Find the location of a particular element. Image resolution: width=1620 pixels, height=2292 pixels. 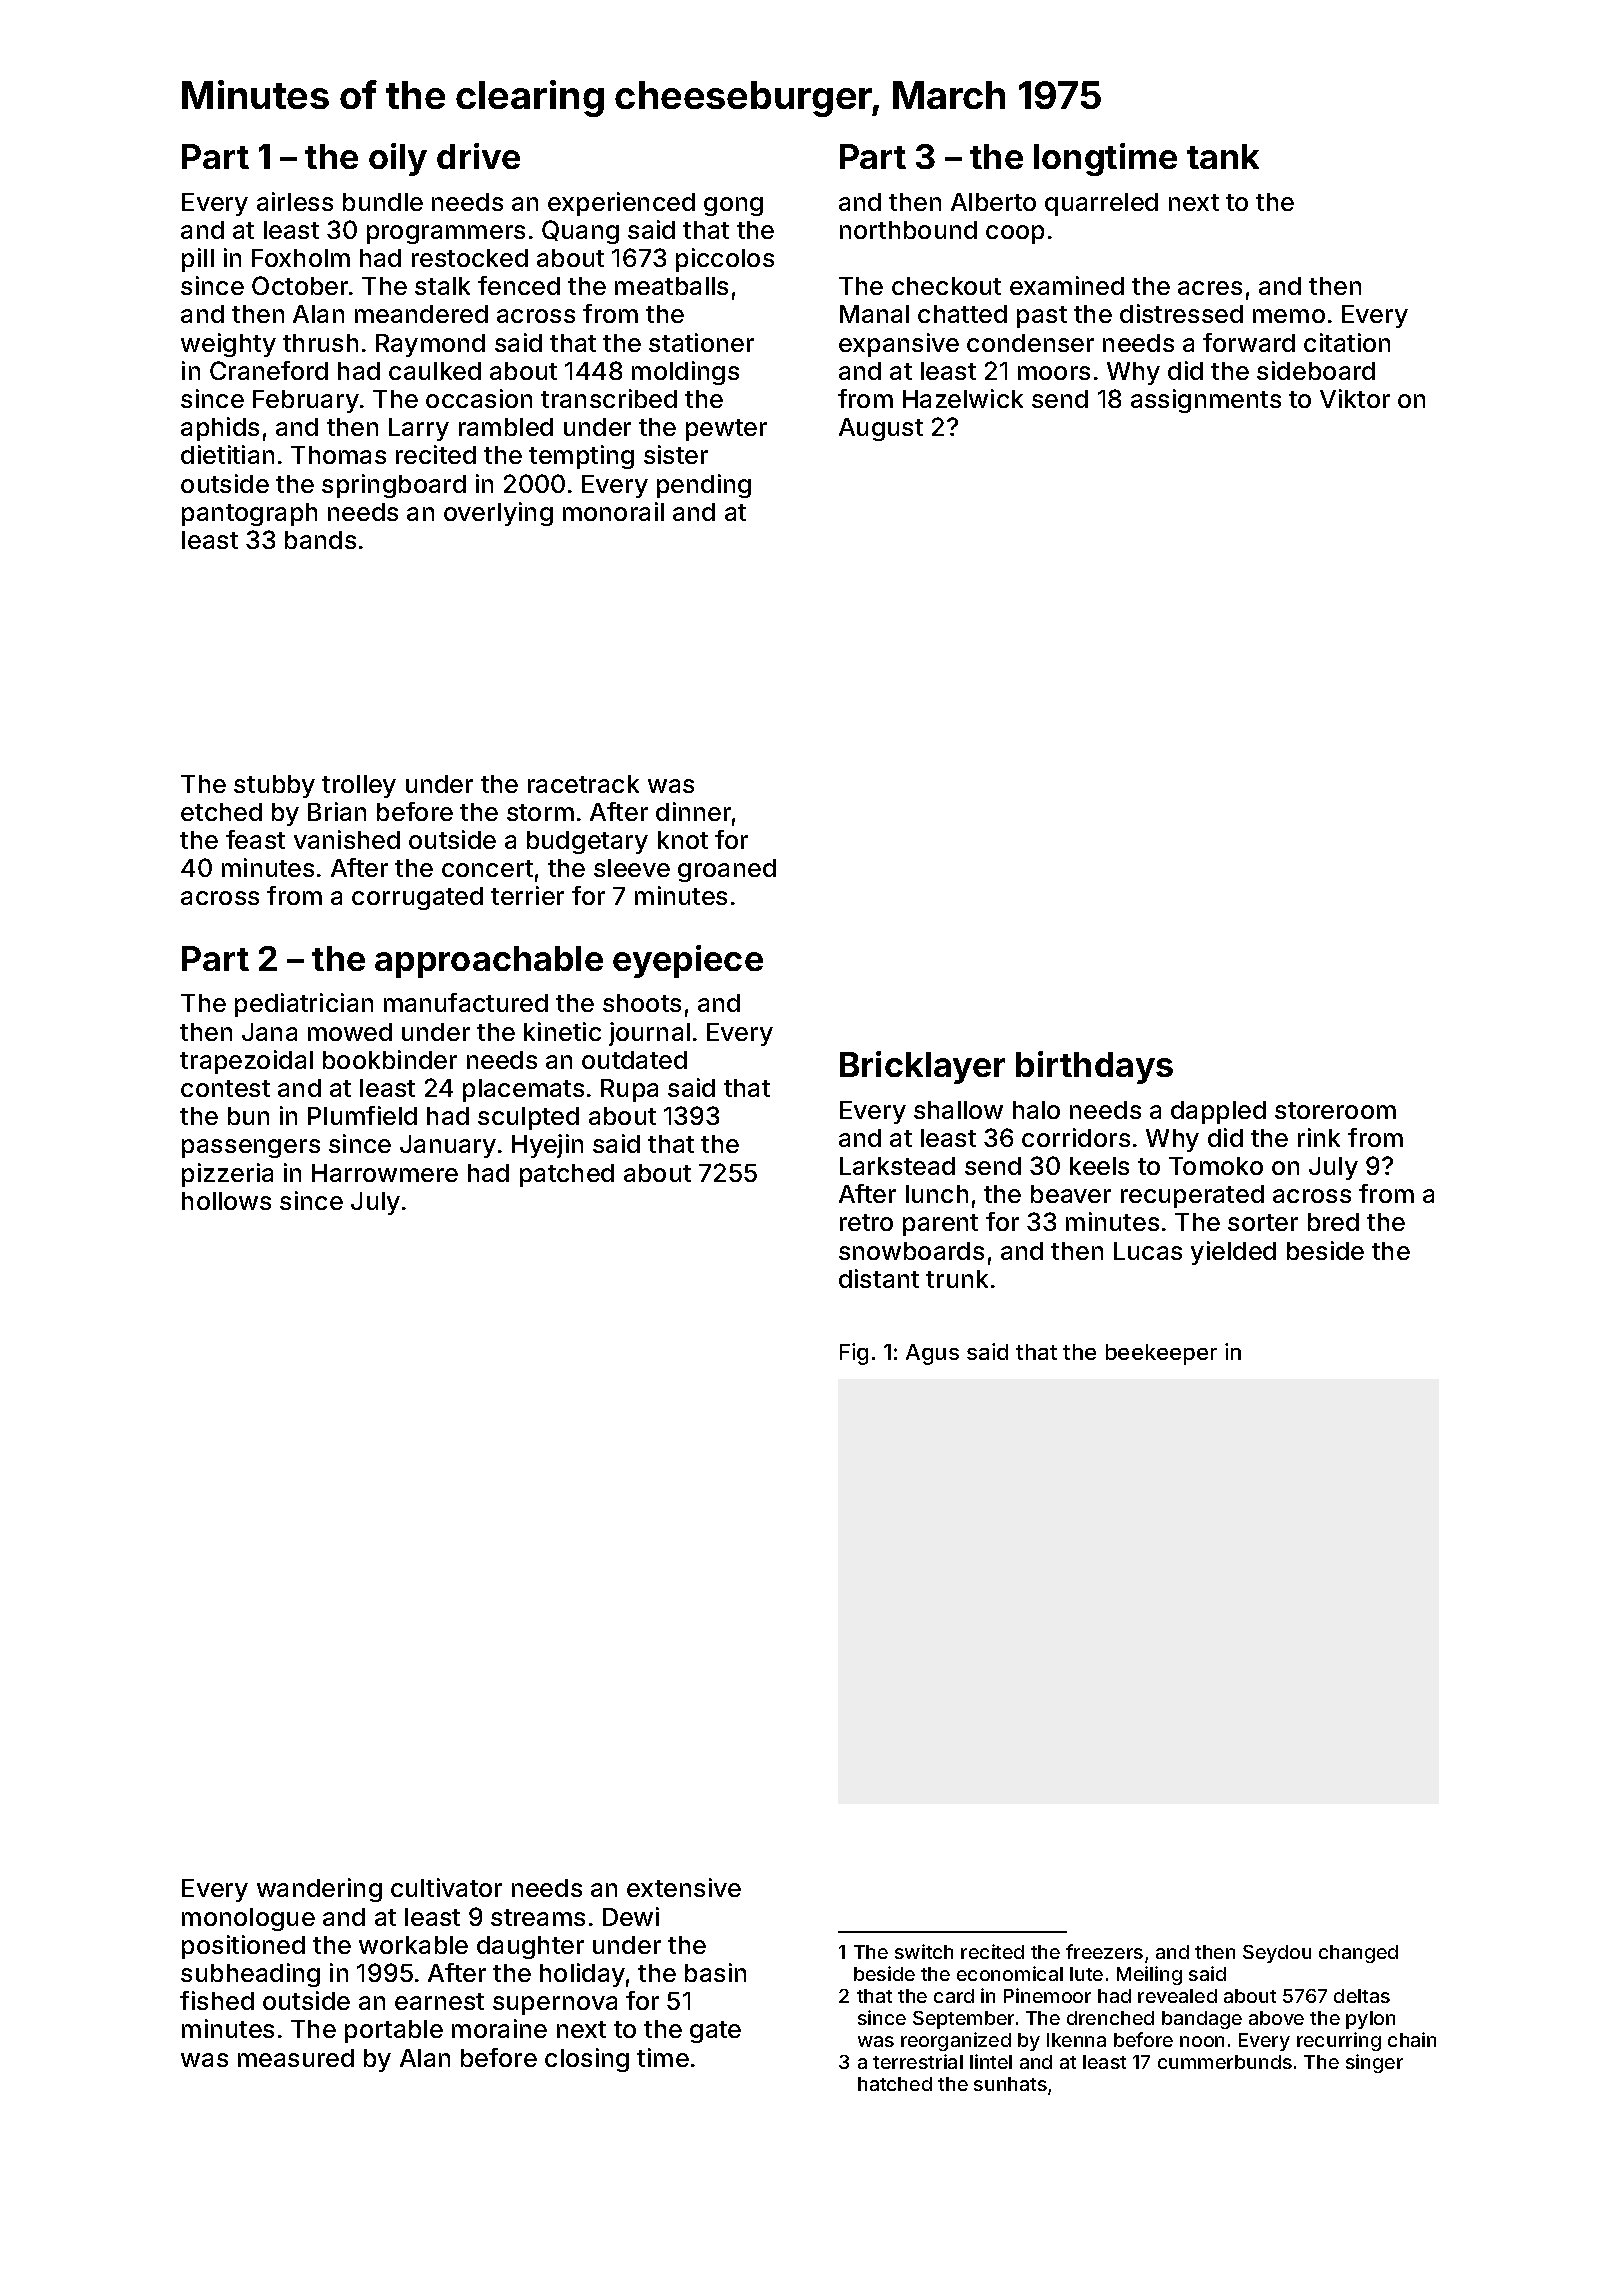

Viktor is located at coordinates (1355, 398).
